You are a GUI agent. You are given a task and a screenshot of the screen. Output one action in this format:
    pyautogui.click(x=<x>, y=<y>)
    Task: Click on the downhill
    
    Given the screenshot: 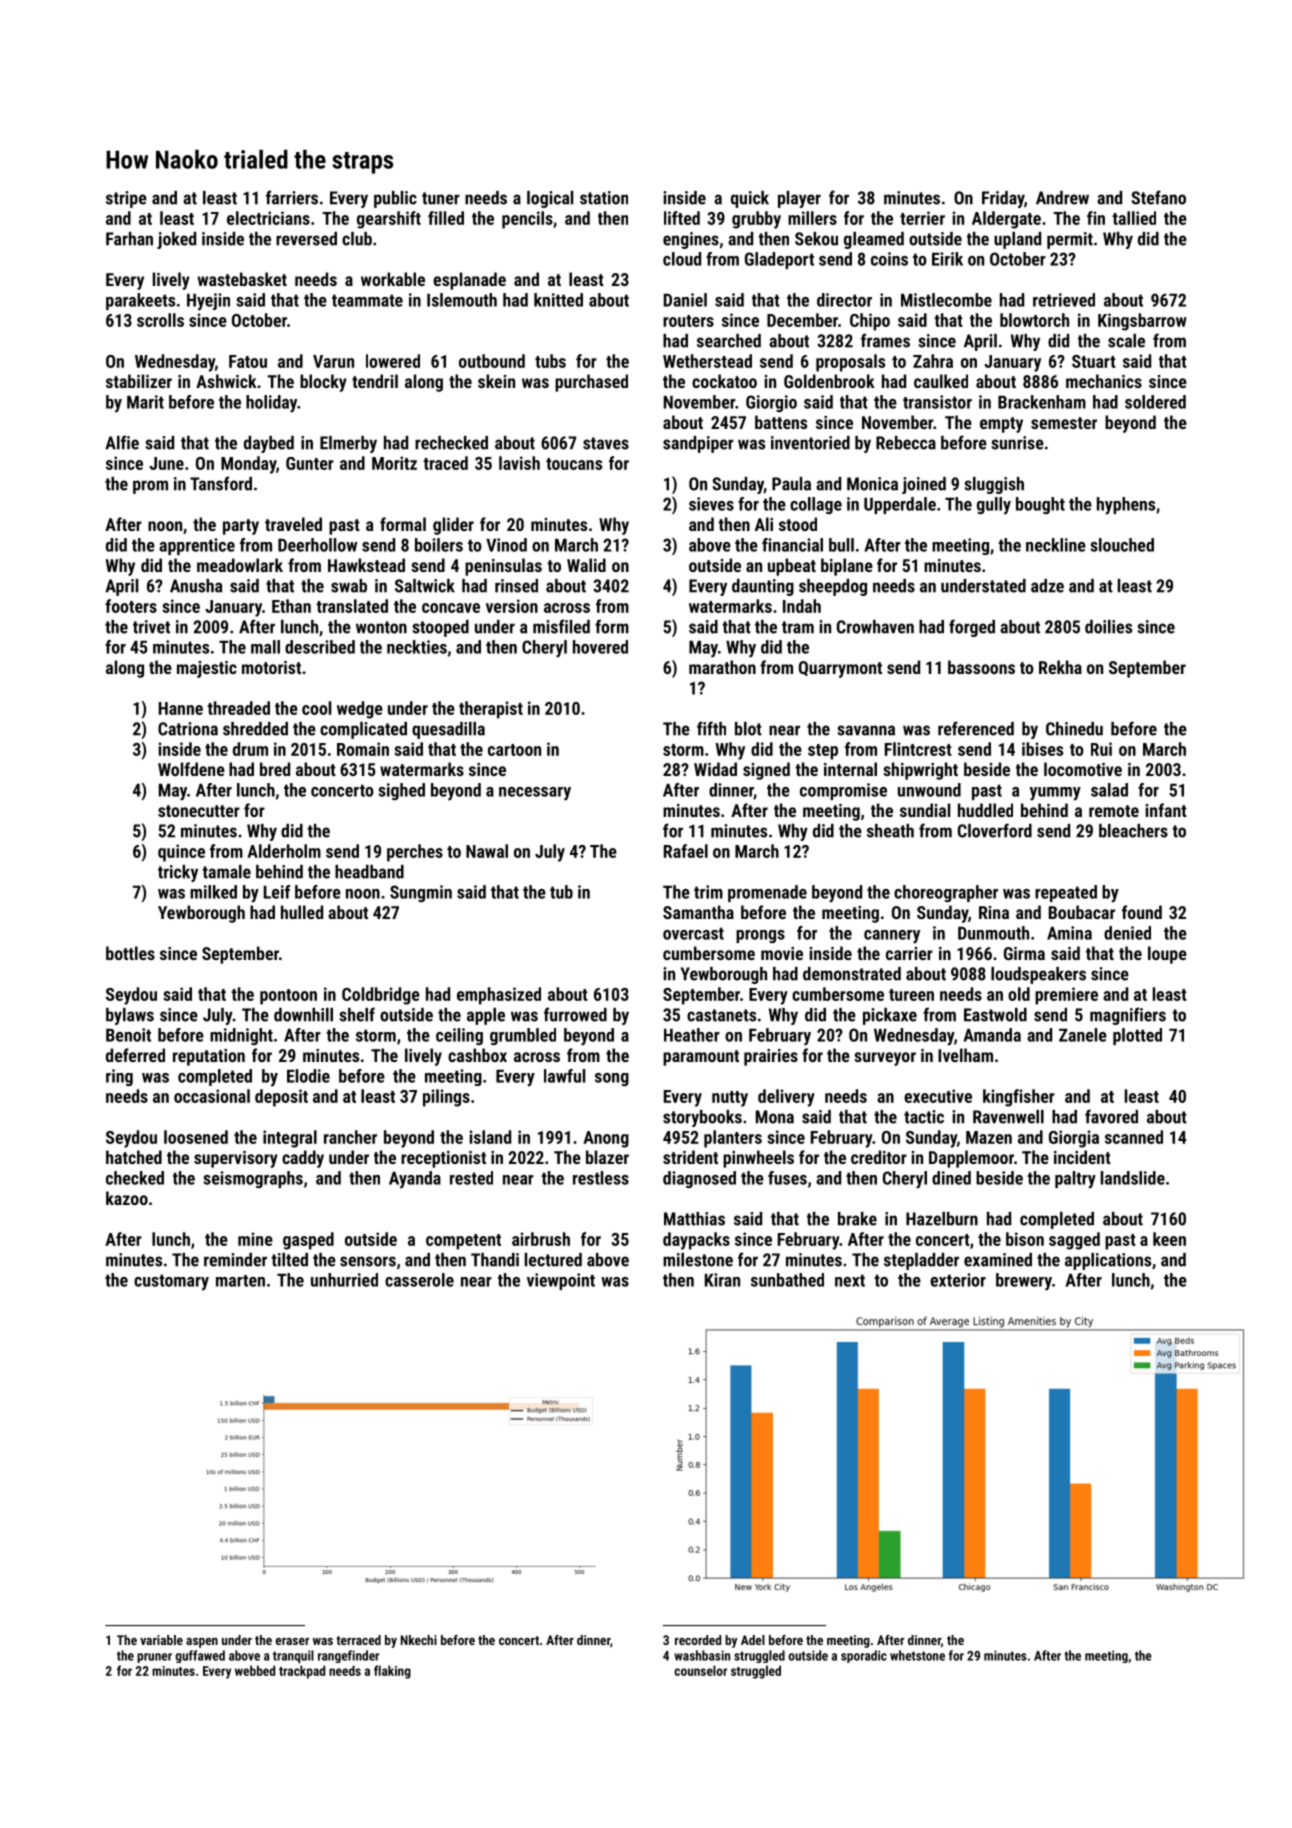 What is the action you would take?
    pyautogui.click(x=303, y=1015)
